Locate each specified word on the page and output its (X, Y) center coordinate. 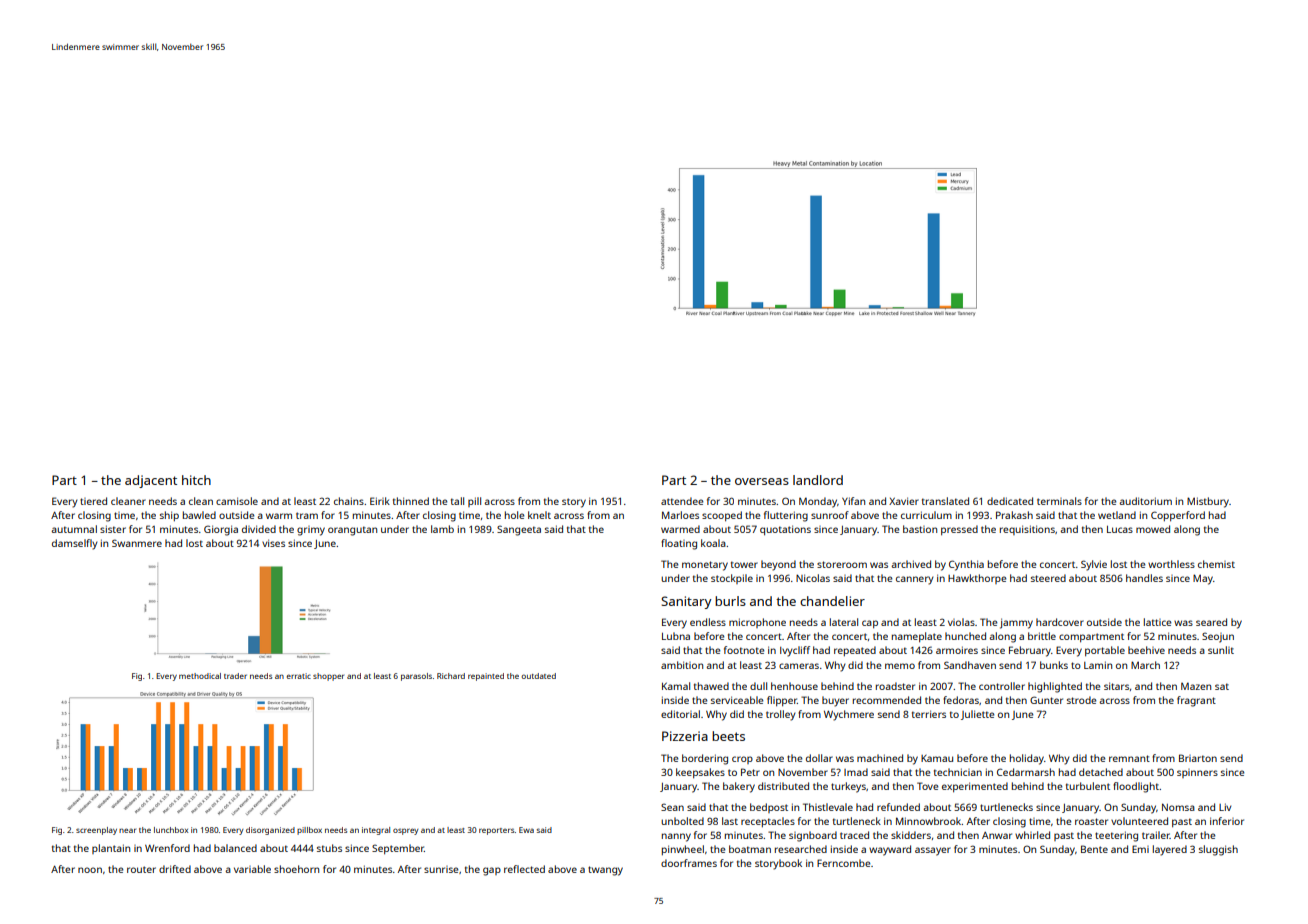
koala (713, 543)
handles (1144, 578)
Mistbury (1208, 502)
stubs (329, 848)
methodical (200, 676)
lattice (1157, 622)
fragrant (1196, 701)
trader (235, 676)
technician (958, 772)
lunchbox (171, 830)
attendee (682, 501)
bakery (739, 787)
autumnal (74, 529)
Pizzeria (685, 736)
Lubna (676, 636)
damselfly (75, 544)
